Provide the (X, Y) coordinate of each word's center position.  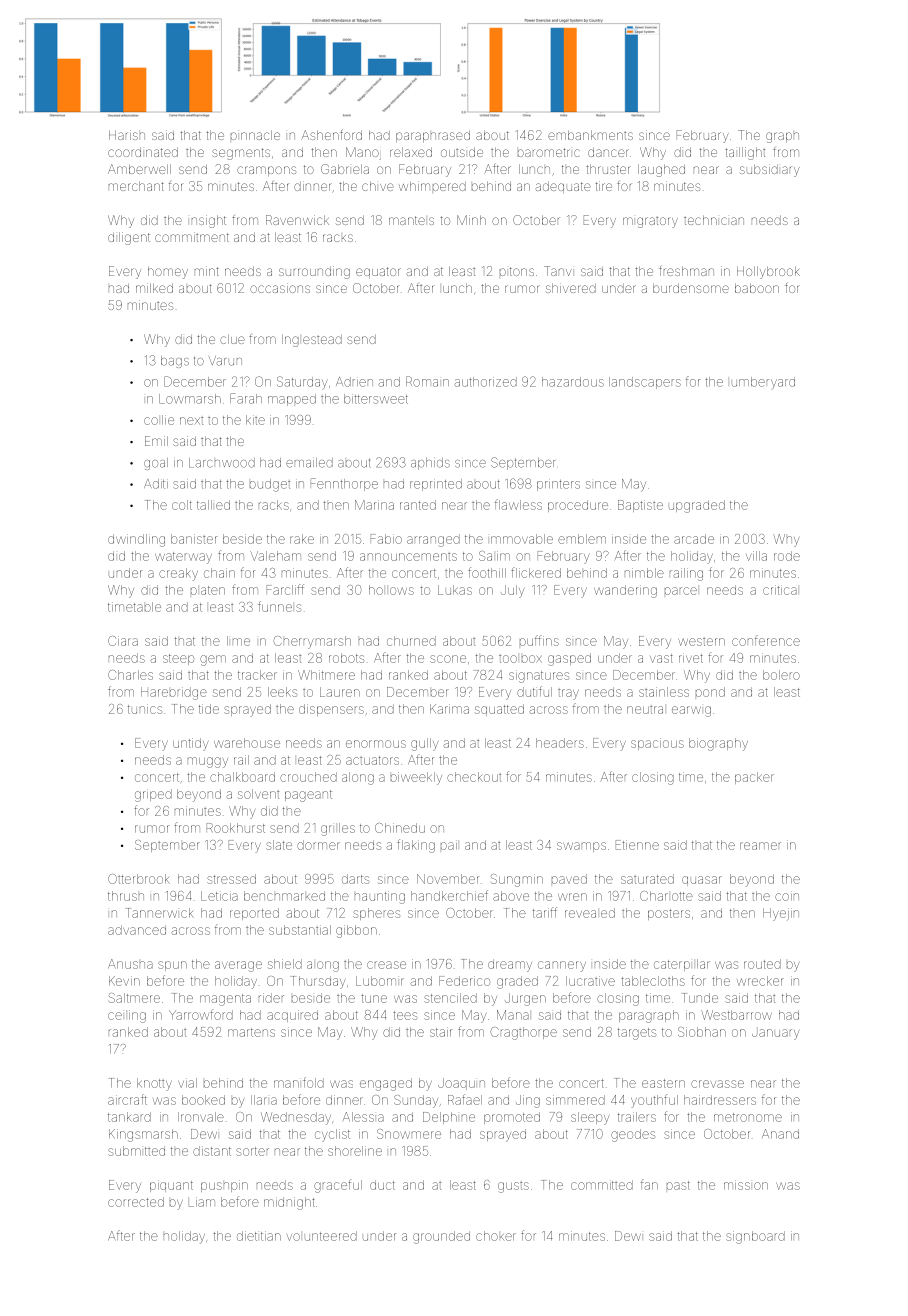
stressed (231, 879)
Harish (127, 135)
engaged (386, 1084)
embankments (590, 135)
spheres (376, 914)
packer (754, 778)
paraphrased (433, 136)
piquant (171, 1186)
